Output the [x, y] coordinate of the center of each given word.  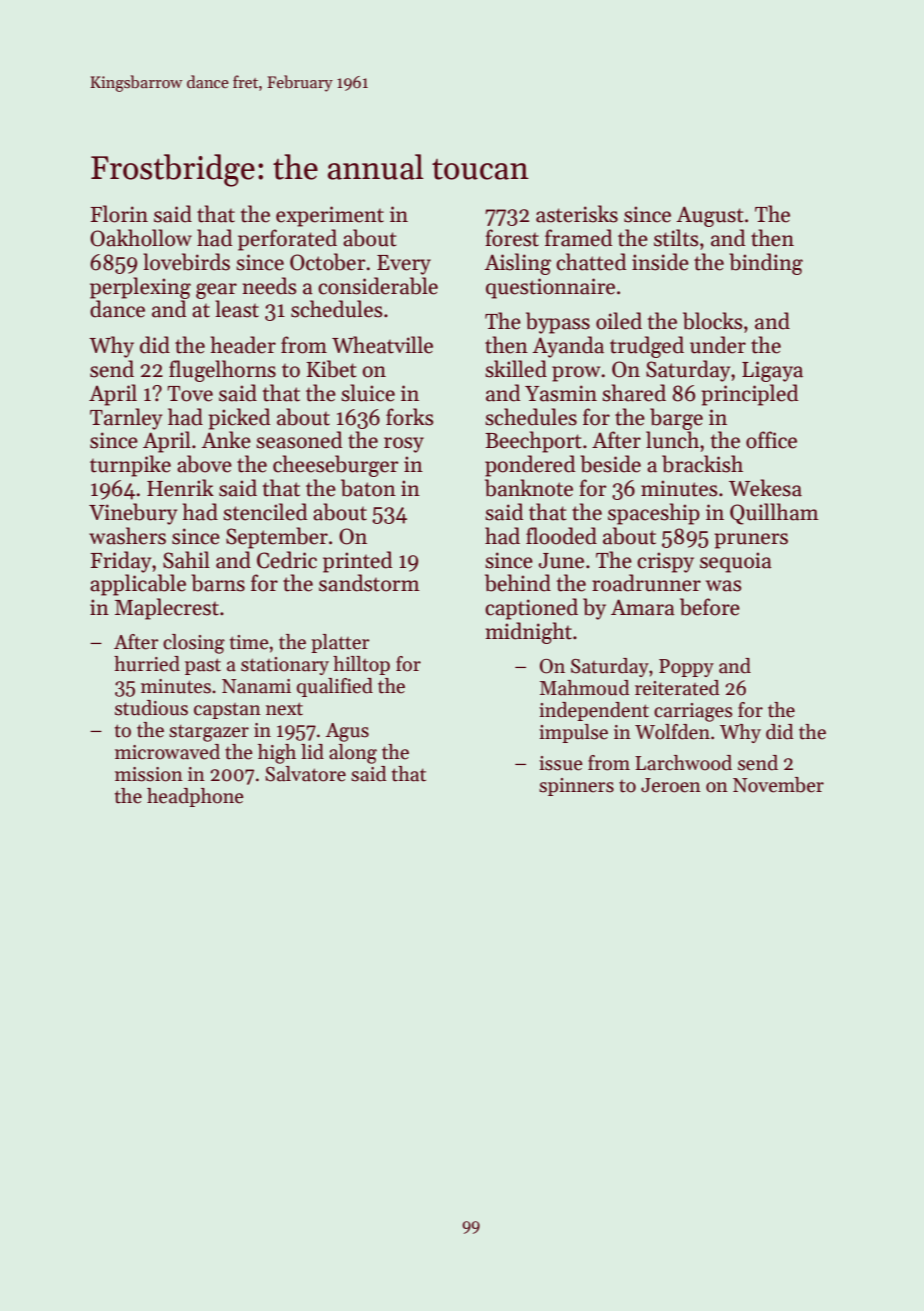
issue [561, 763]
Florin [119, 214]
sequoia [736, 562]
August [710, 216]
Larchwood [683, 763]
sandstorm [369, 583]
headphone [195, 797]
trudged [647, 347]
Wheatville [382, 345]
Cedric [287, 560]
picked [239, 419]
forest [512, 238]
